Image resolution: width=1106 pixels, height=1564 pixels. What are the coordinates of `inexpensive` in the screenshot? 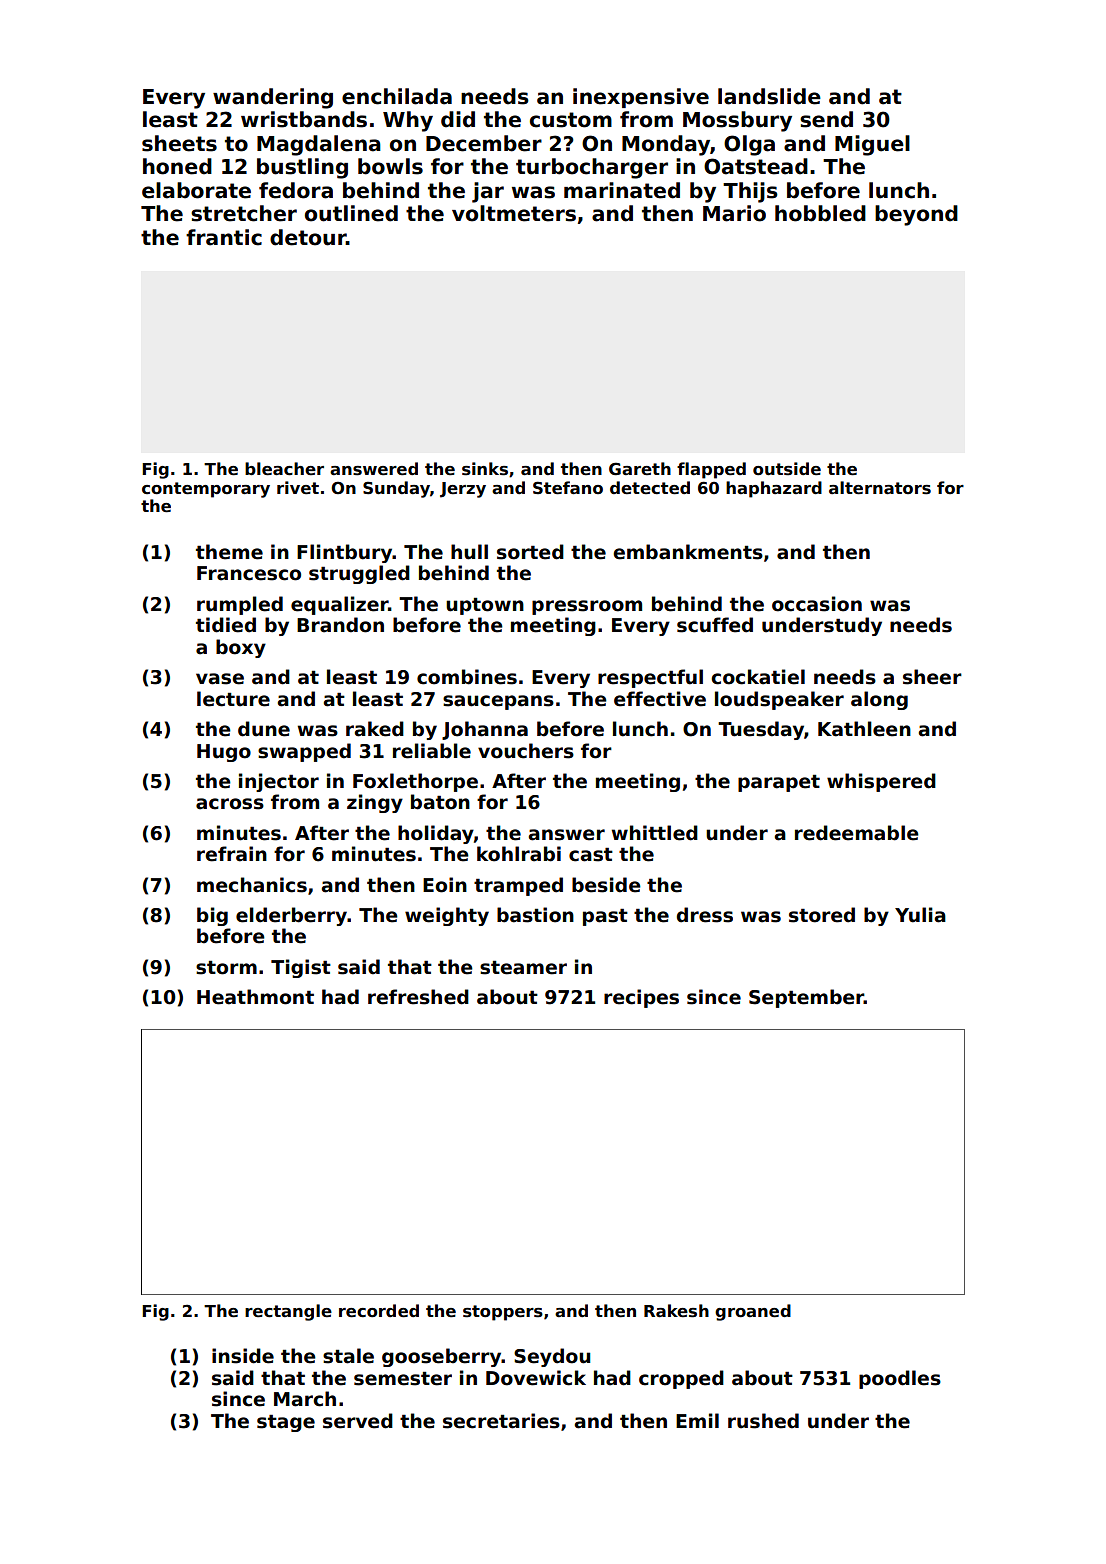 It's located at (641, 98).
